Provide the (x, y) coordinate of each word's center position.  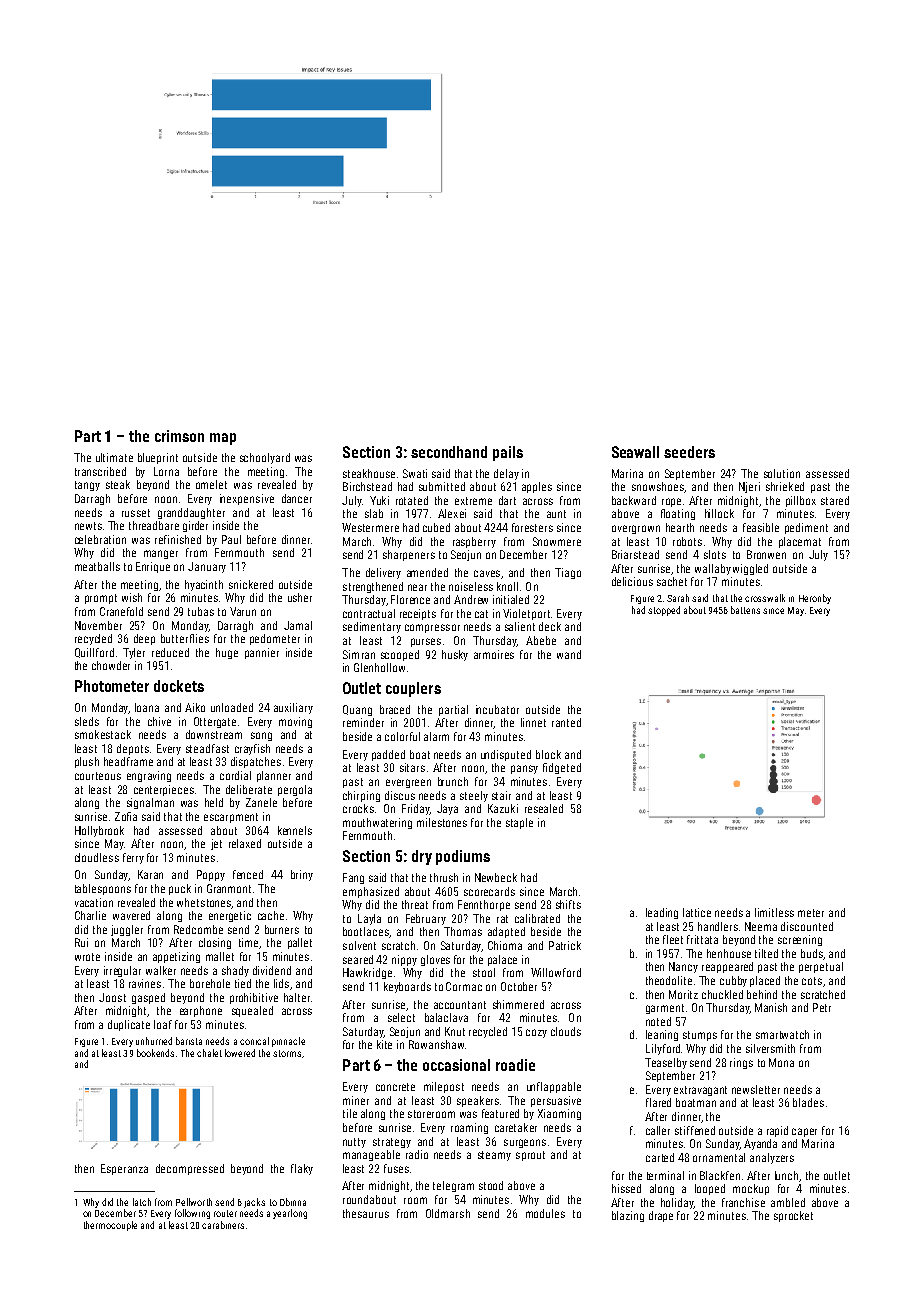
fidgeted (562, 768)
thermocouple (110, 1226)
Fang (353, 878)
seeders (689, 452)
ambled (788, 1202)
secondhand (449, 452)
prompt (101, 599)
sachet (672, 581)
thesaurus (366, 1213)
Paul (231, 539)
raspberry (474, 542)
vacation (94, 902)
